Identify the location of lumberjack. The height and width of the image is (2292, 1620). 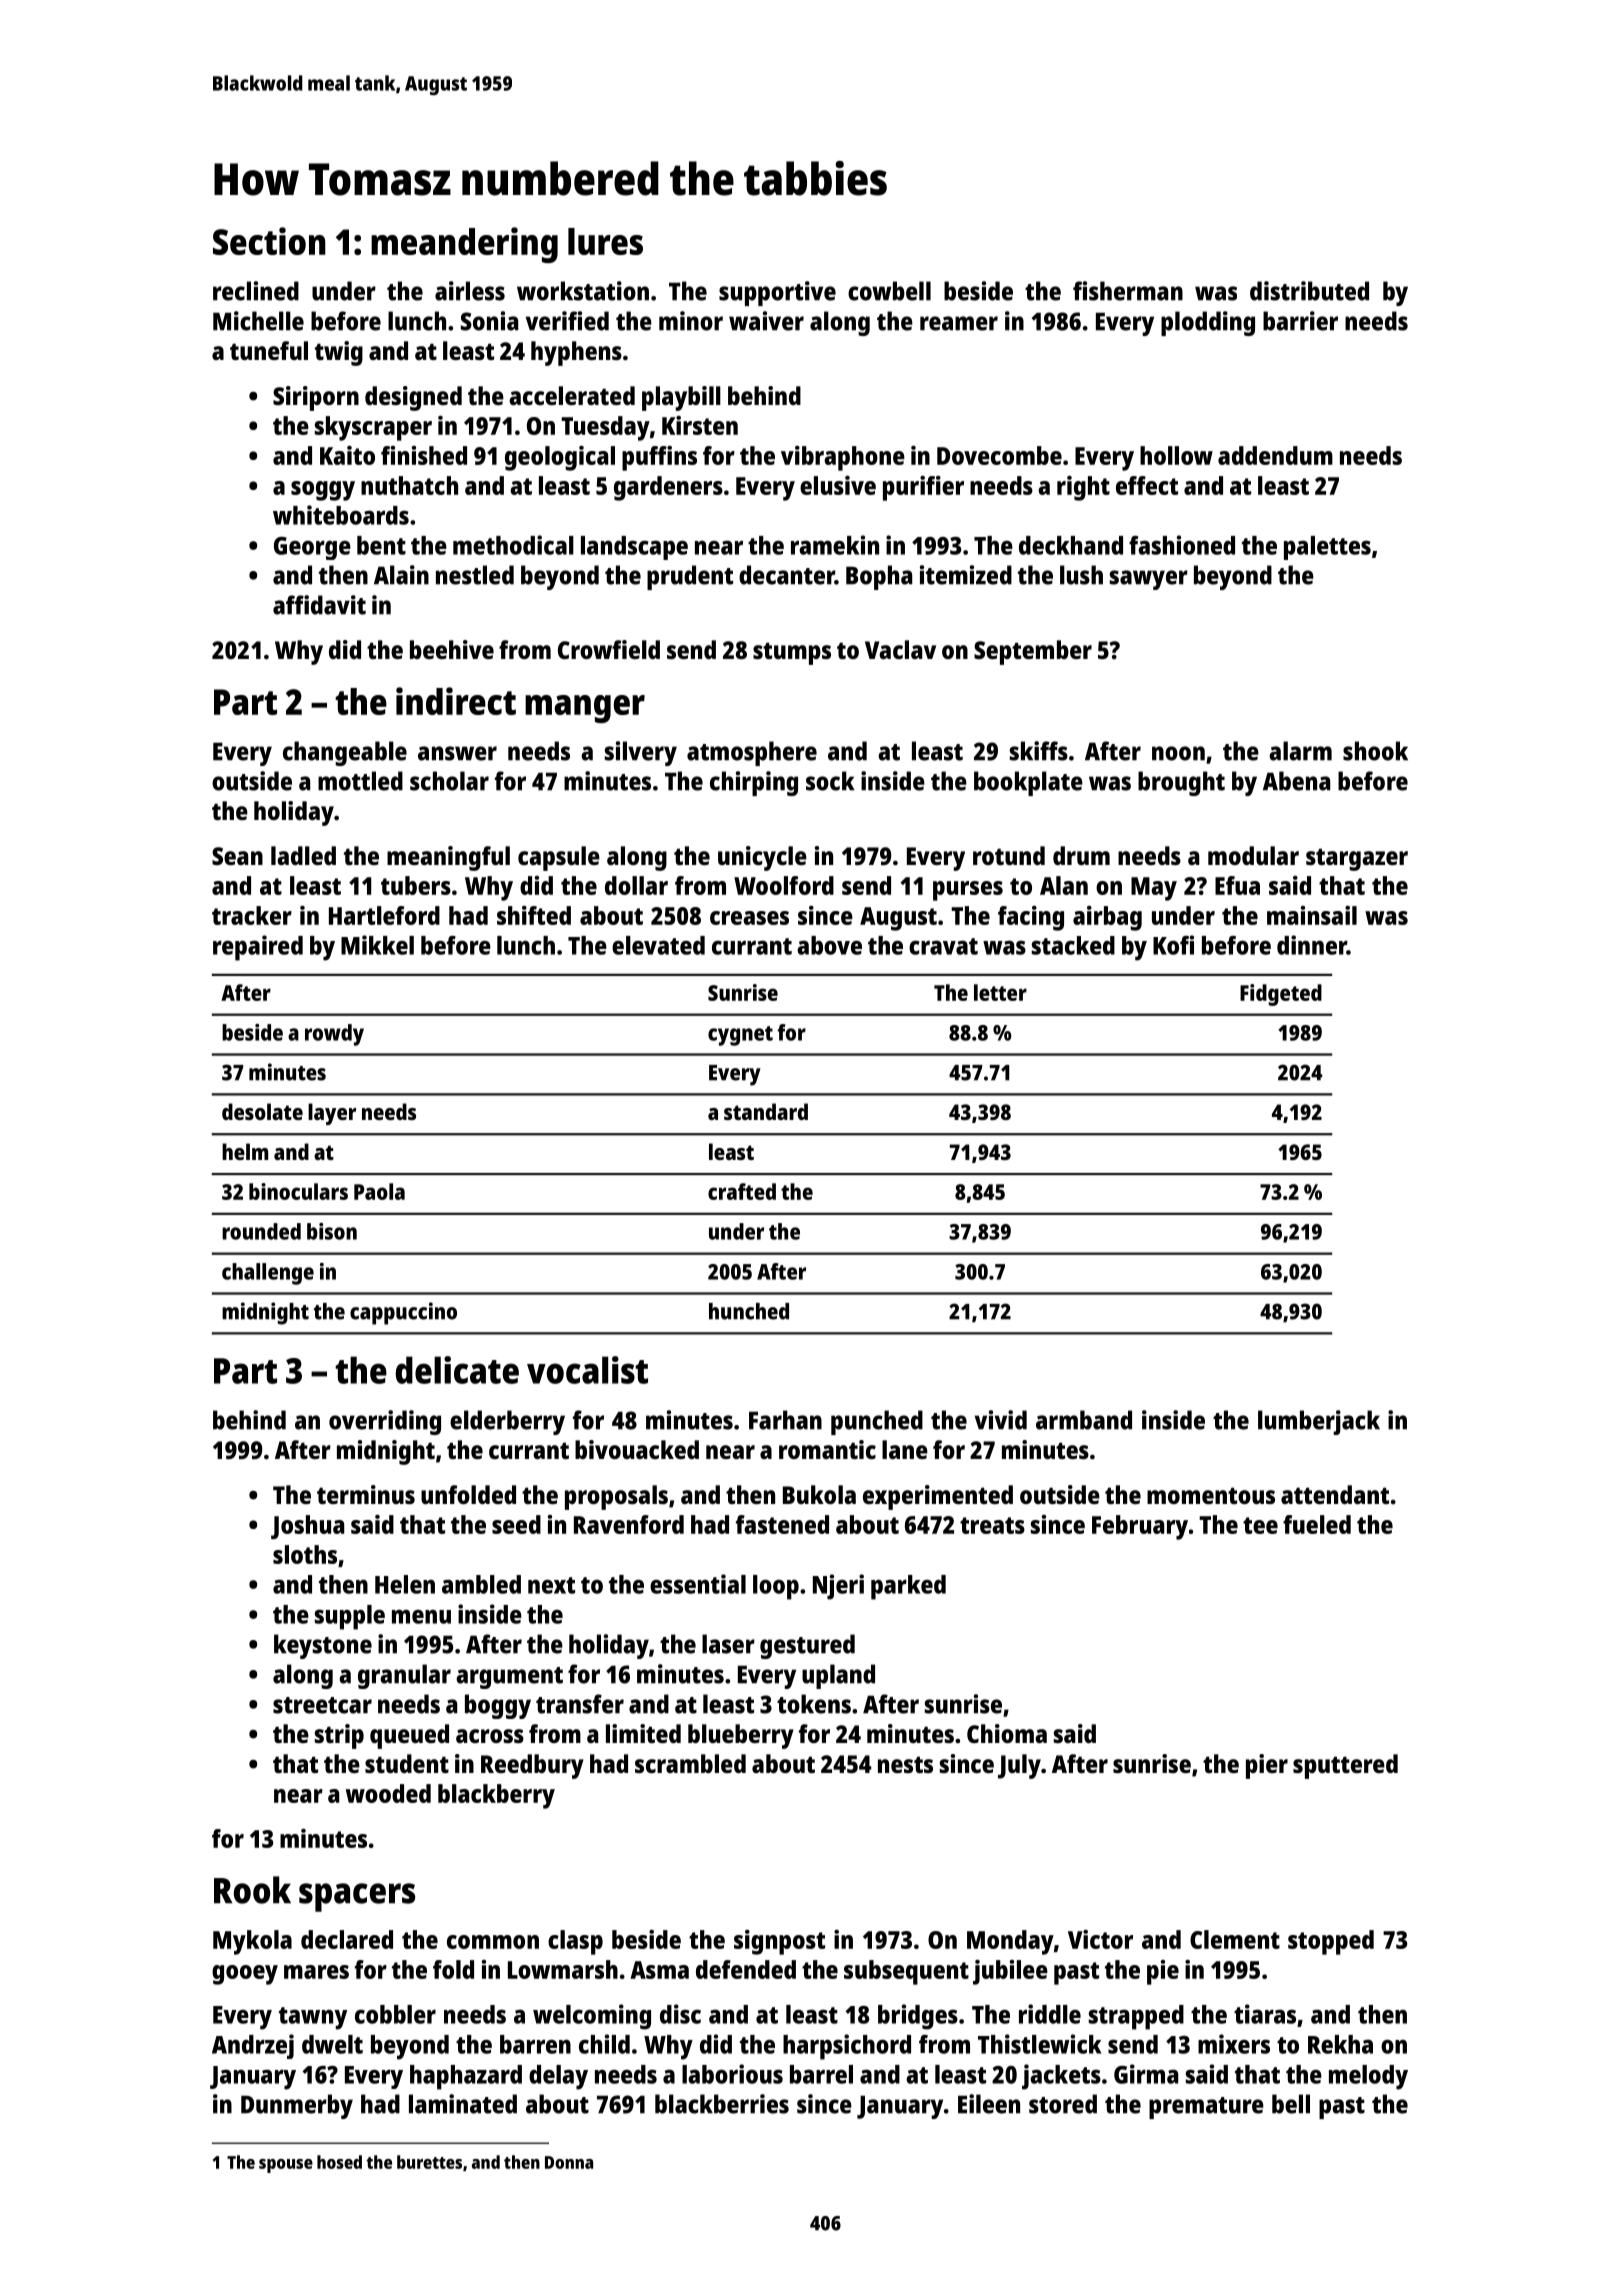
(1319, 1422).
